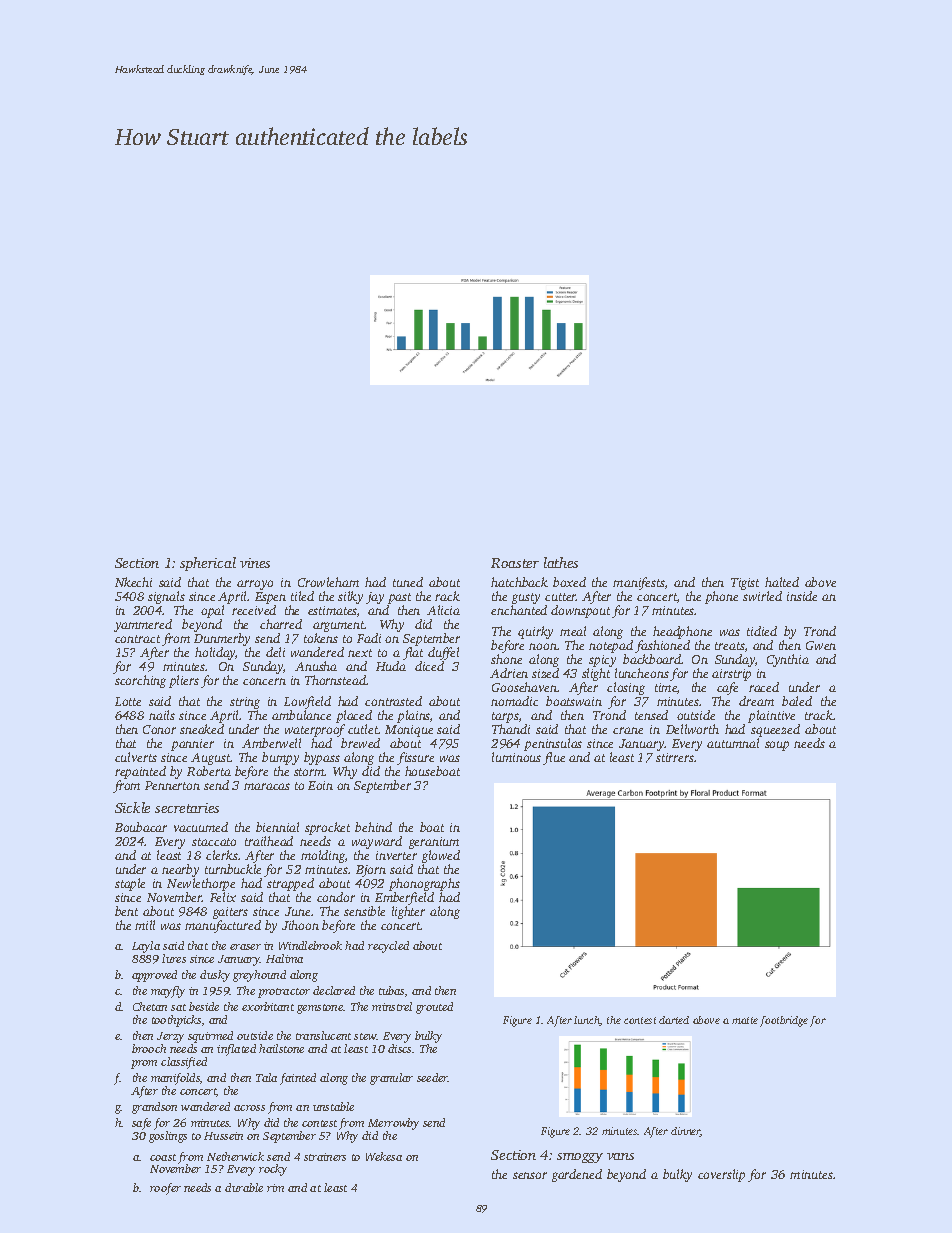 Image resolution: width=952 pixels, height=1233 pixels. What do you see at coordinates (434, 843) in the image?
I see `geranium` at bounding box center [434, 843].
